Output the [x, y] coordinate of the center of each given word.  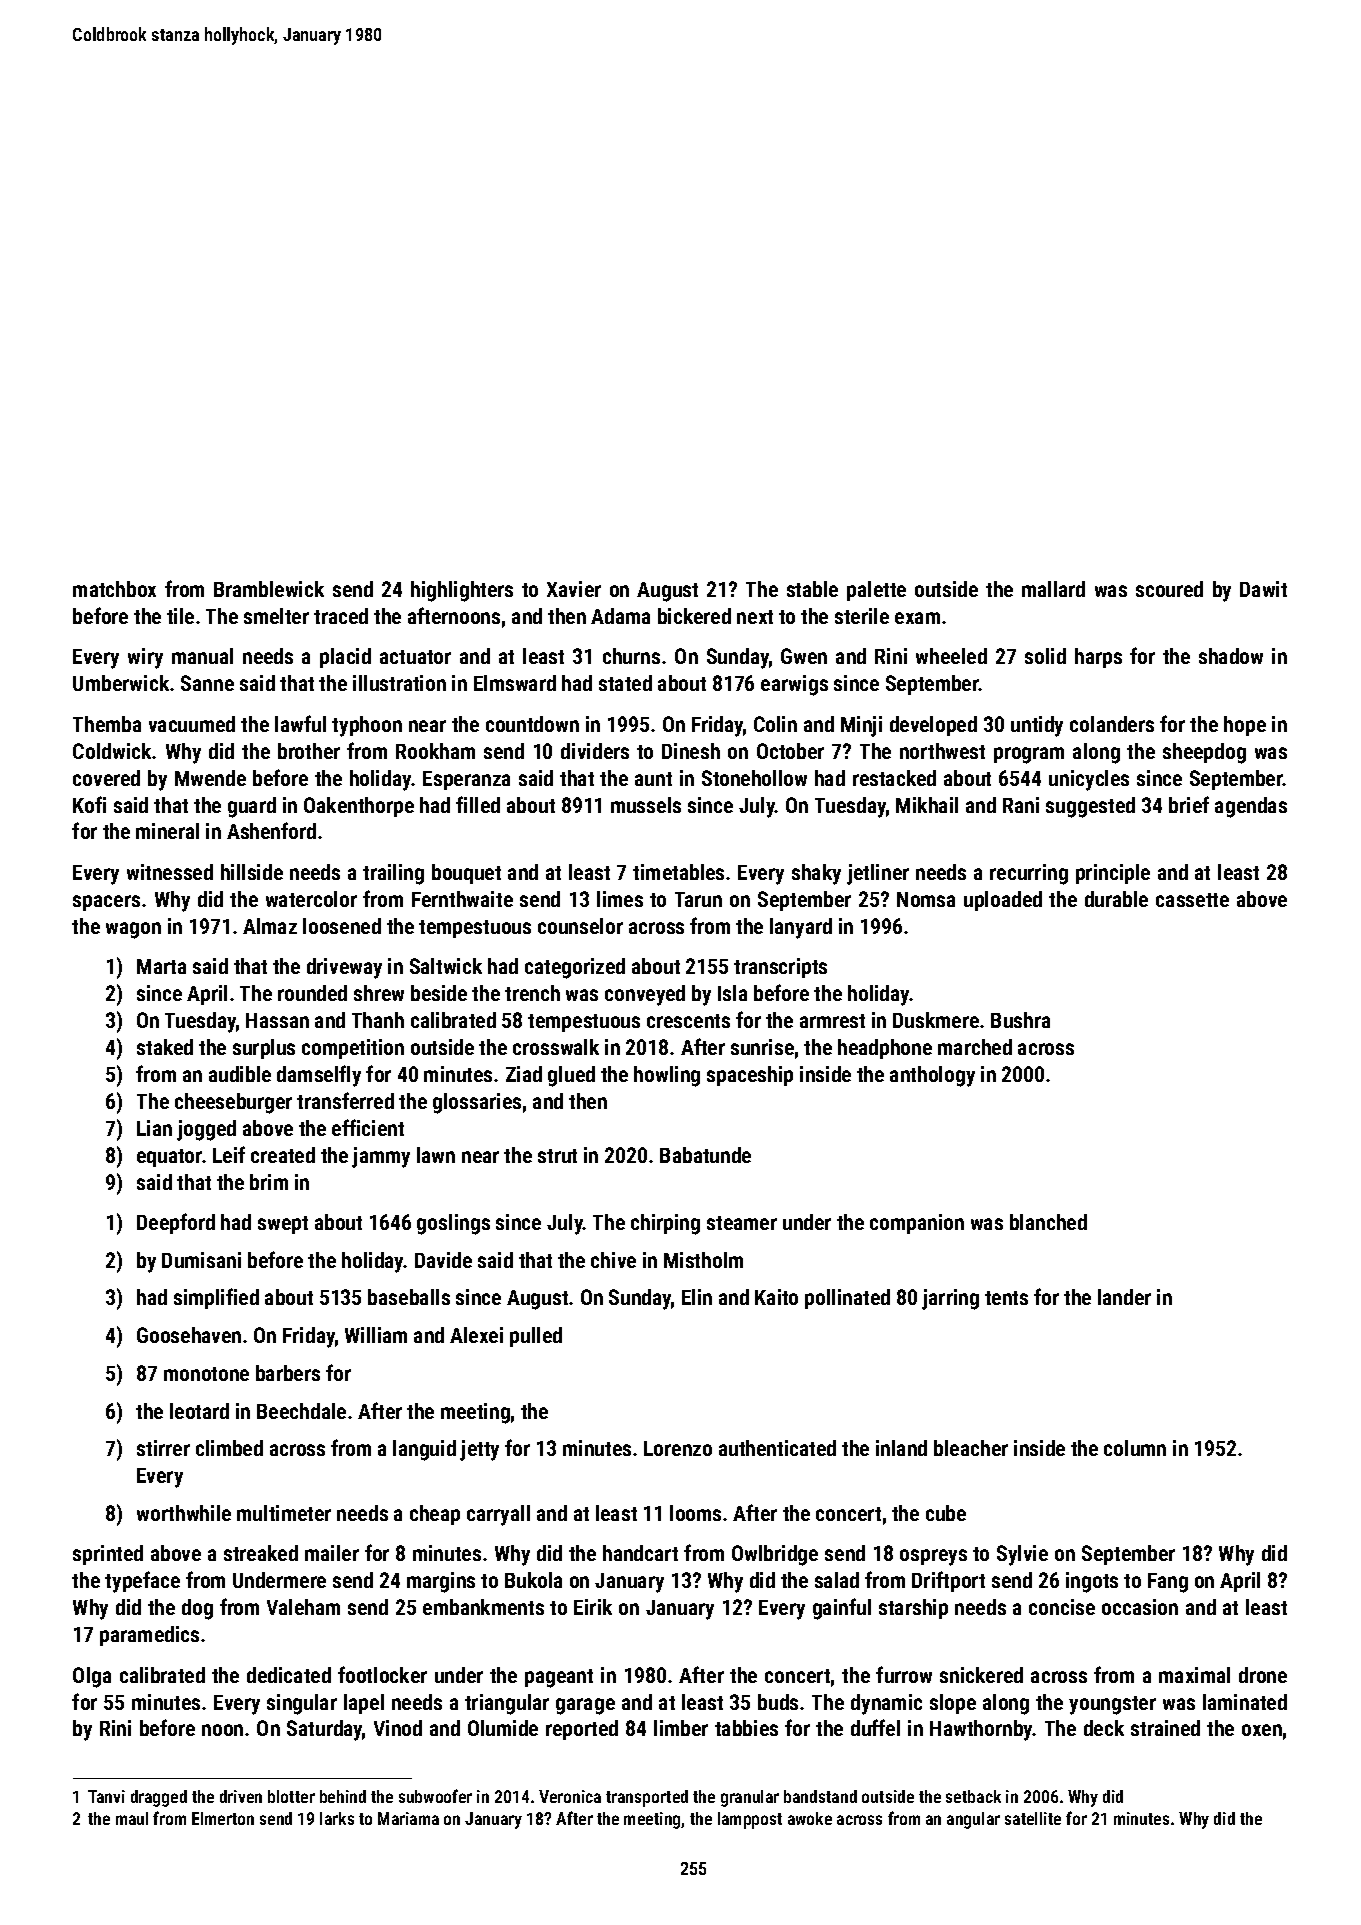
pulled [536, 1337]
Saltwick [446, 966]
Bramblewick [269, 589]
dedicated [289, 1675]
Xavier [574, 589]
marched [975, 1047]
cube [946, 1513]
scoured [1169, 589]
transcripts [780, 968]
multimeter [284, 1513]
